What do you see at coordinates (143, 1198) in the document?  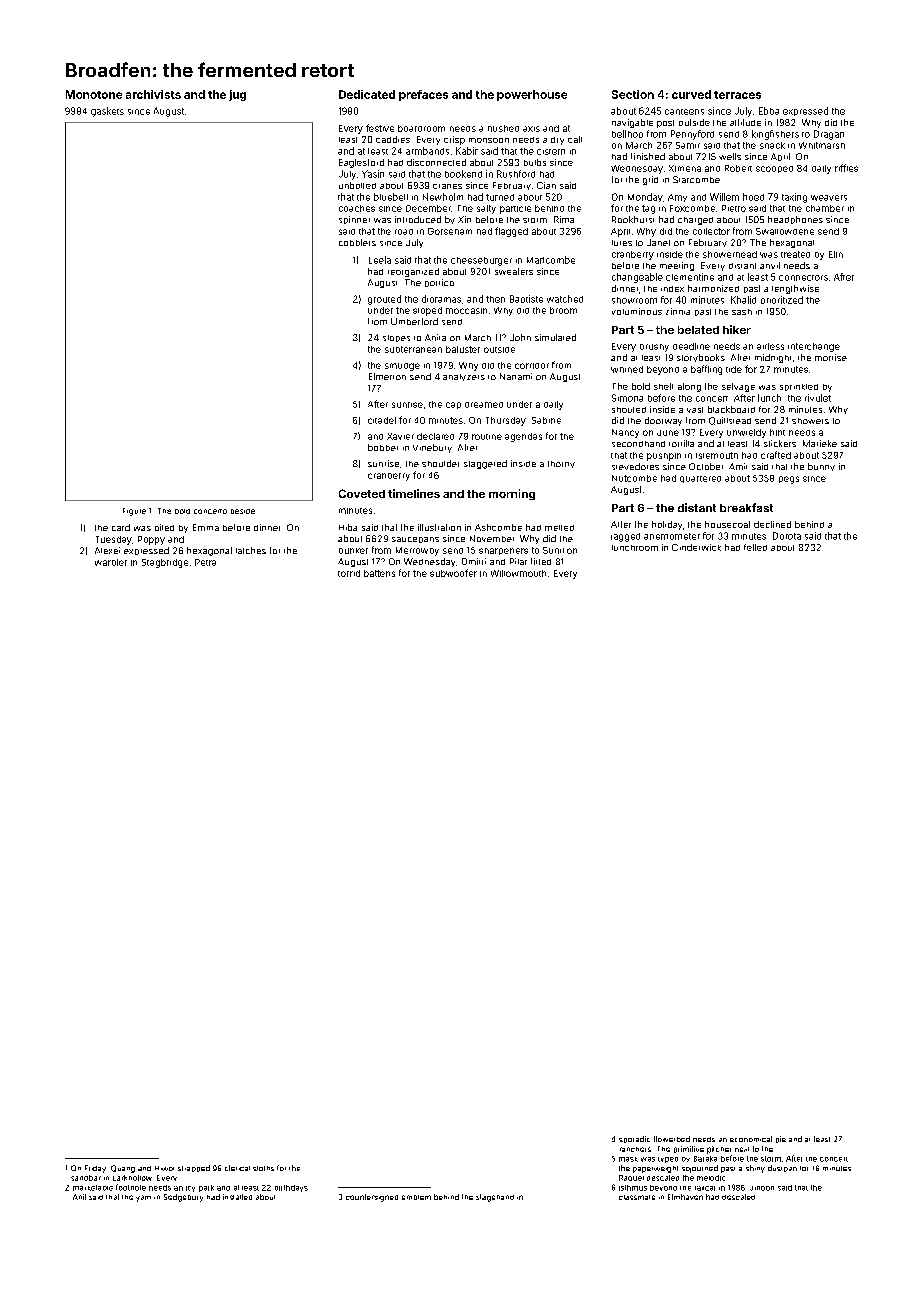 I see `yam` at bounding box center [143, 1198].
